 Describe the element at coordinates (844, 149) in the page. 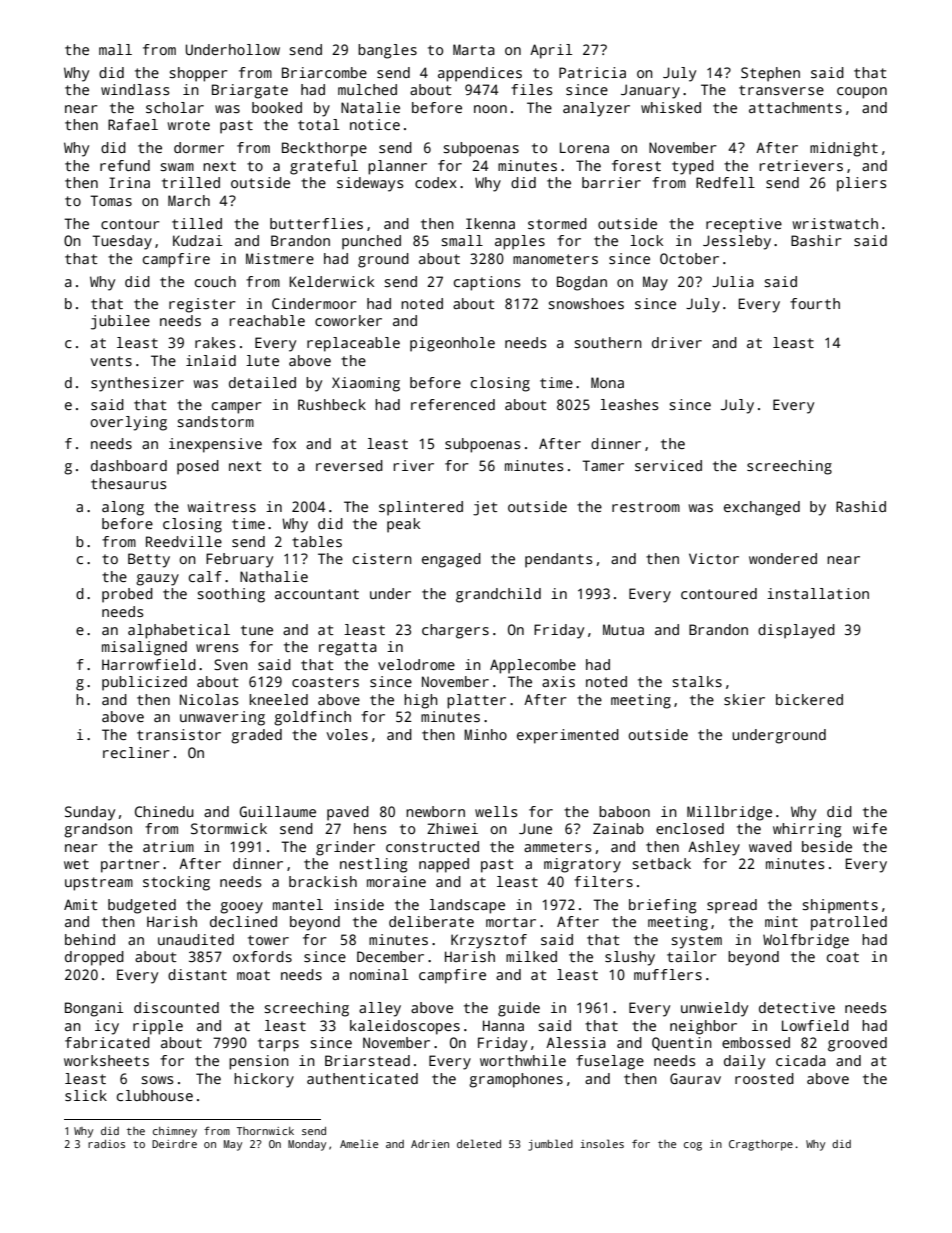

I see `midnight` at that location.
